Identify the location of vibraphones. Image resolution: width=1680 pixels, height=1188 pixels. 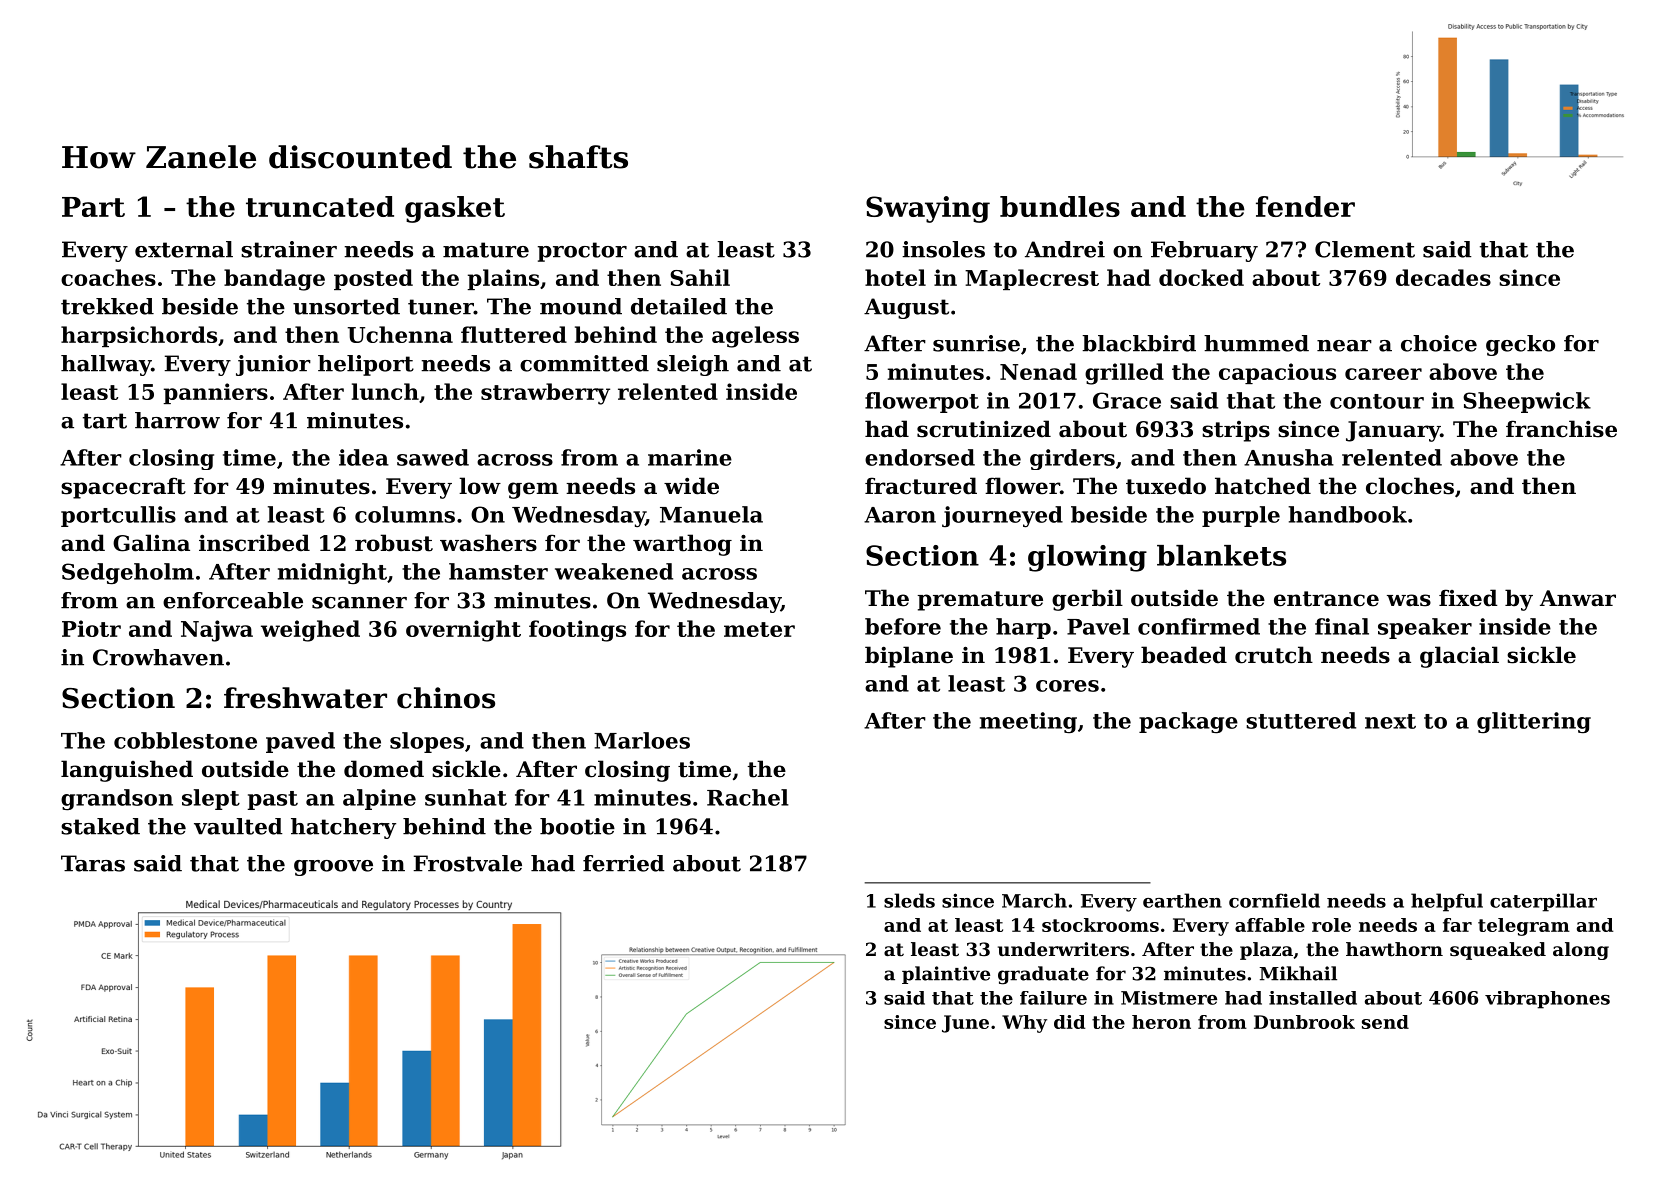
(1547, 1000).
